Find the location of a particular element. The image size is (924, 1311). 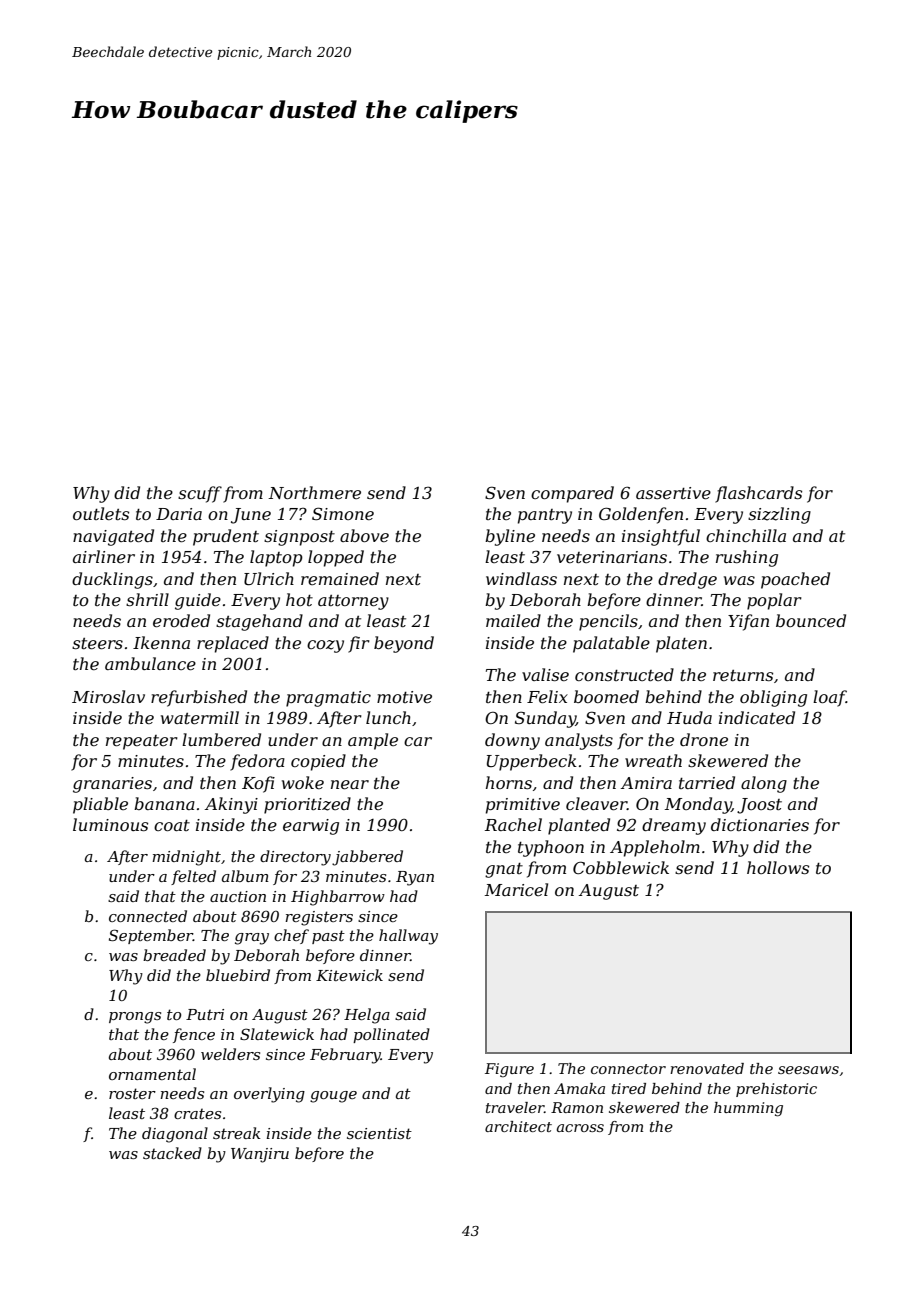

stacked is located at coordinates (172, 1153).
